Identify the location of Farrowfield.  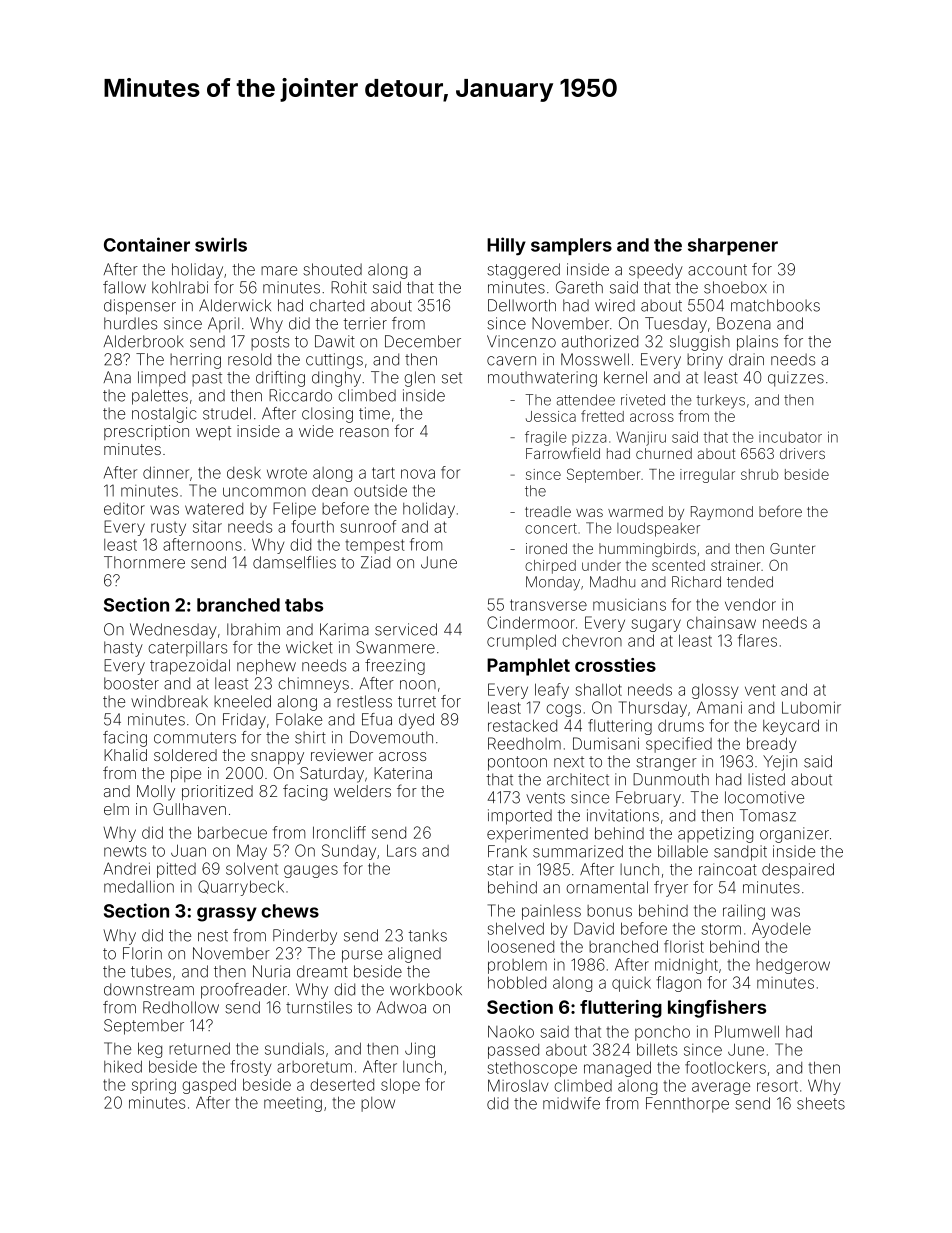
(563, 453).
